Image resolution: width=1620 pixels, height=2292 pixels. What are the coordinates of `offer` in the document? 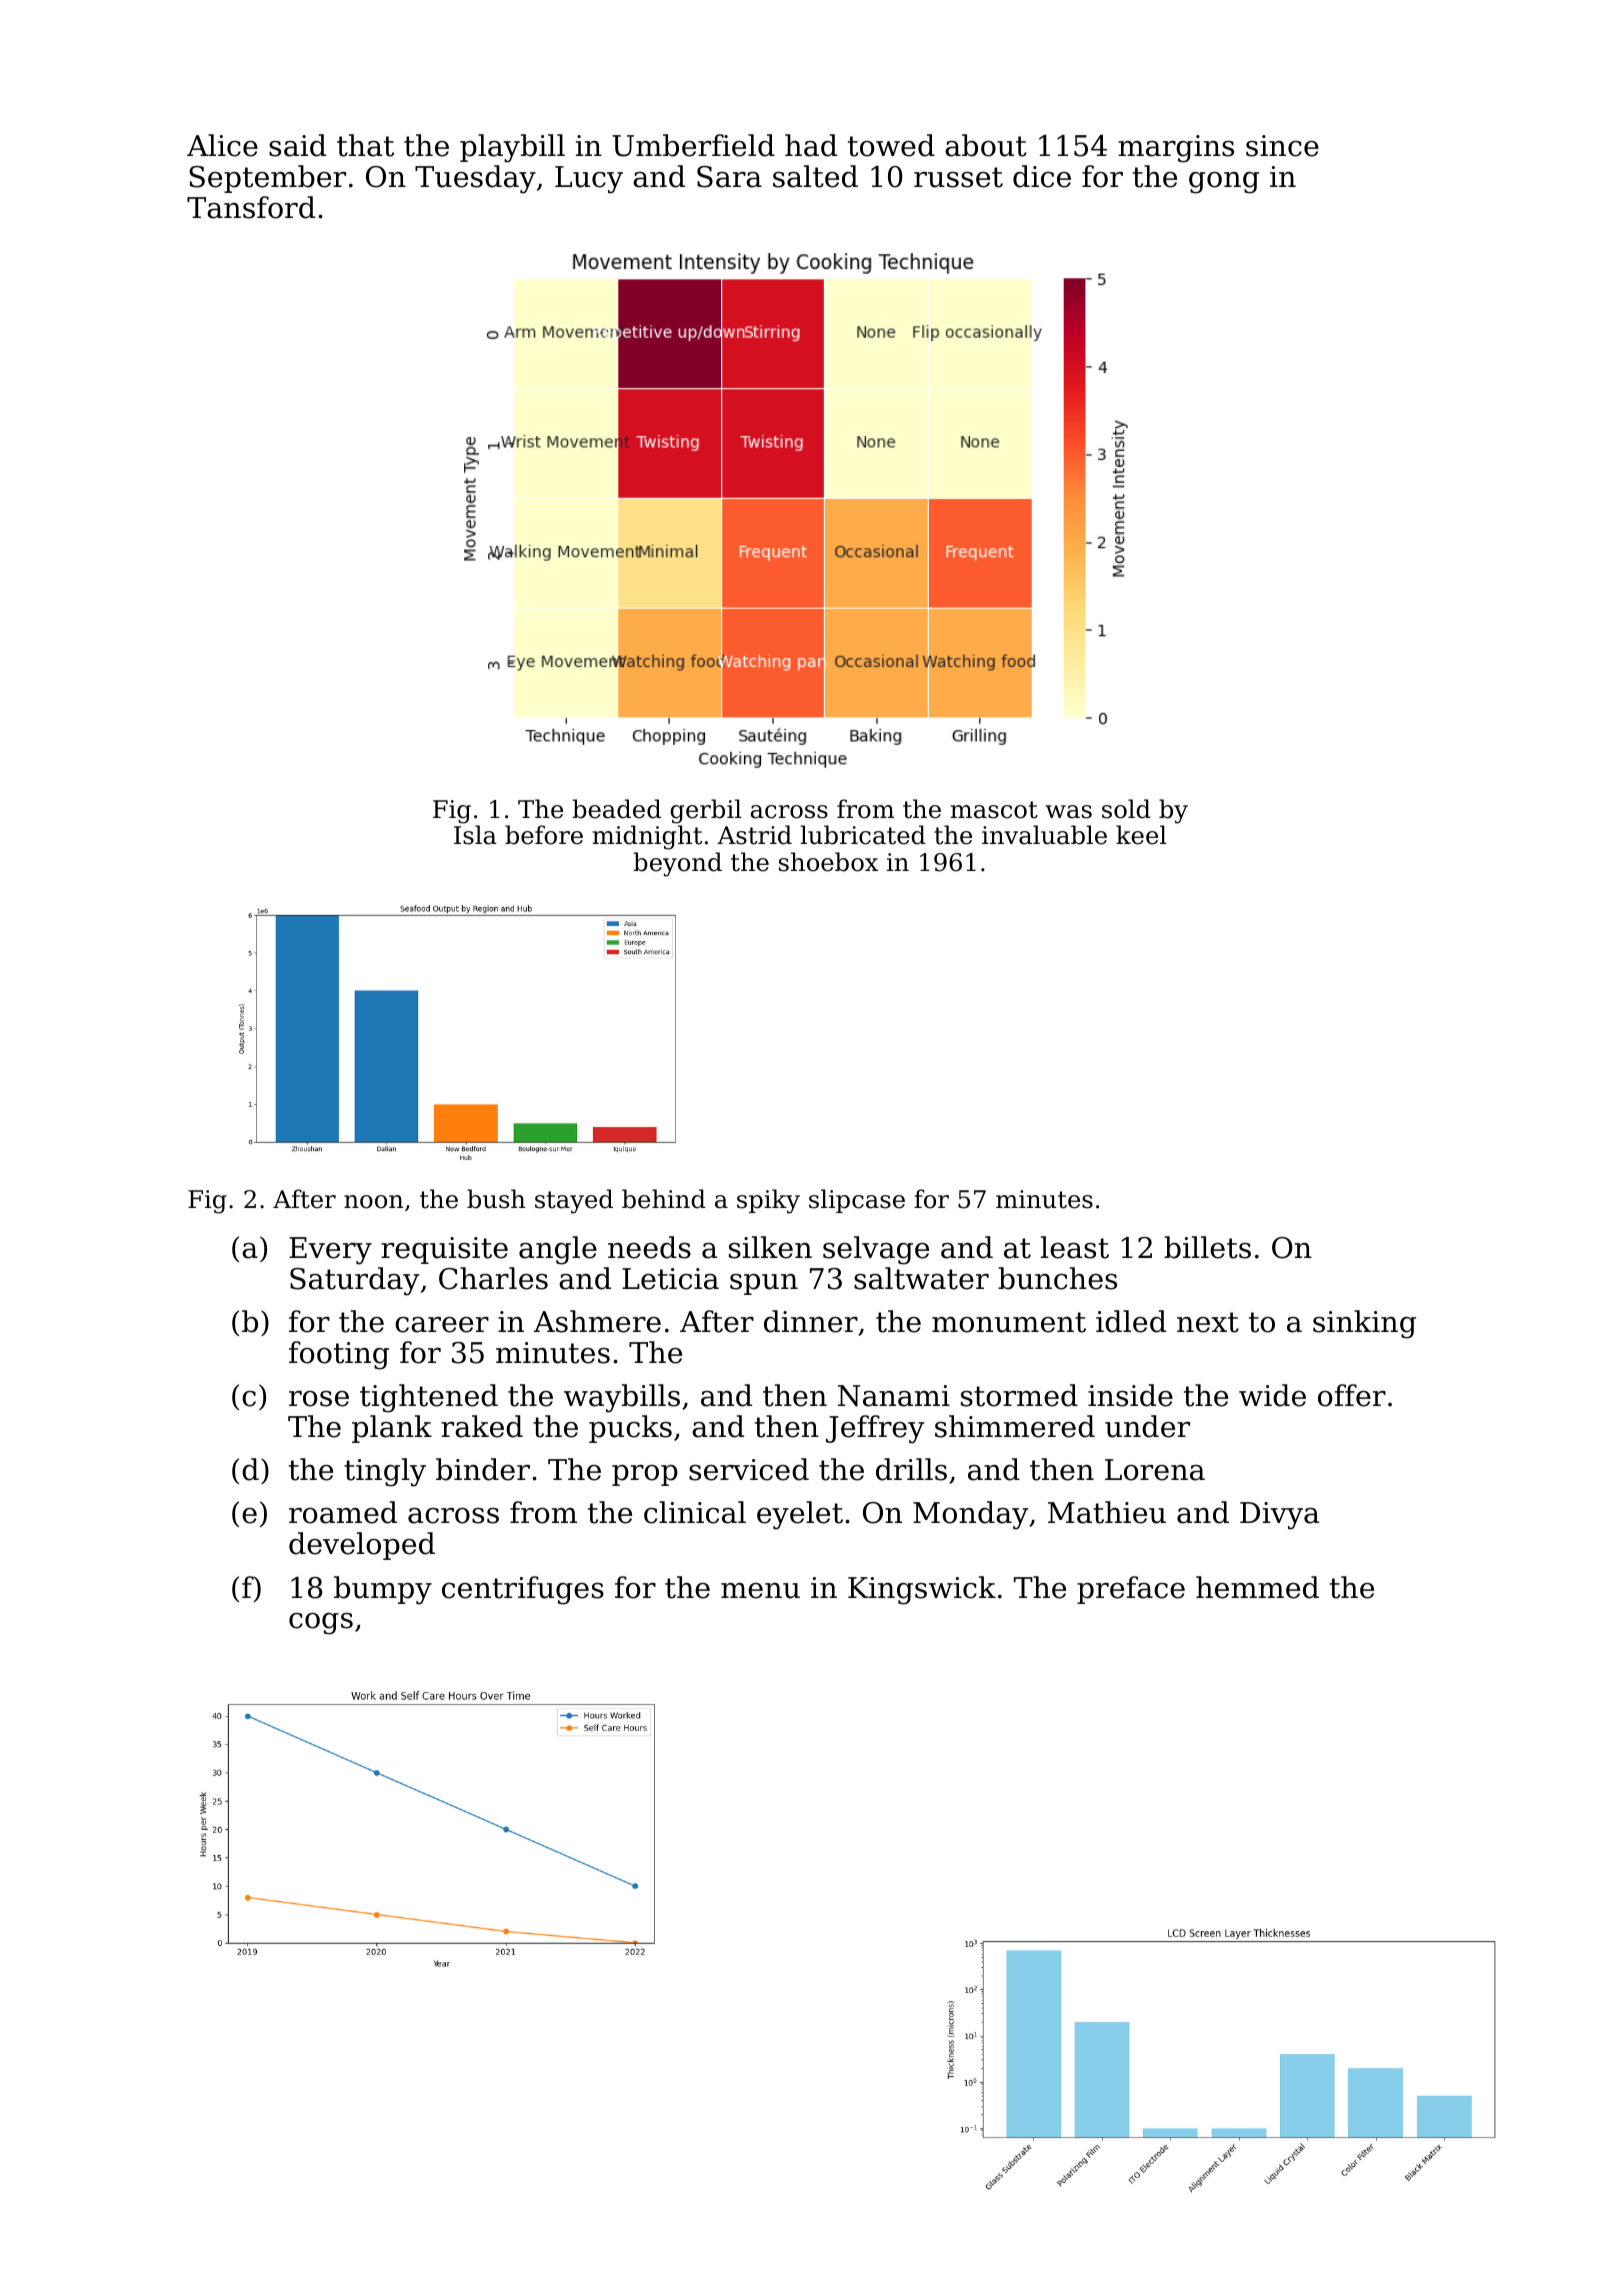 It's located at (1352, 1395).
